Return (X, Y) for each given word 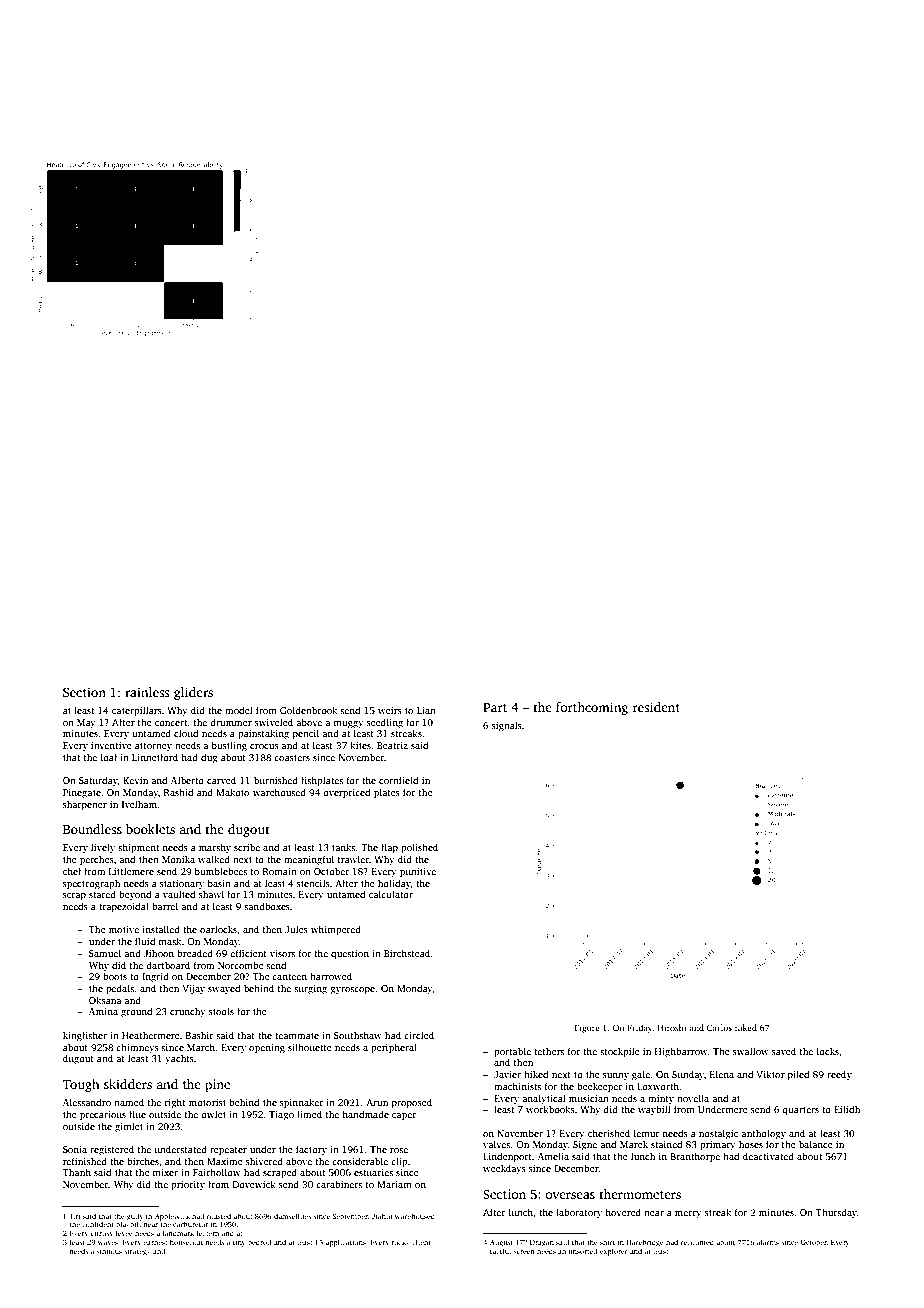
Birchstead (407, 953)
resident (656, 707)
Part (495, 707)
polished (419, 848)
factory (311, 1150)
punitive (418, 872)
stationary (182, 884)
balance (816, 1144)
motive (124, 929)
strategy (137, 1252)
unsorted (583, 1251)
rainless (147, 692)
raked (746, 1027)
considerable (360, 1161)
